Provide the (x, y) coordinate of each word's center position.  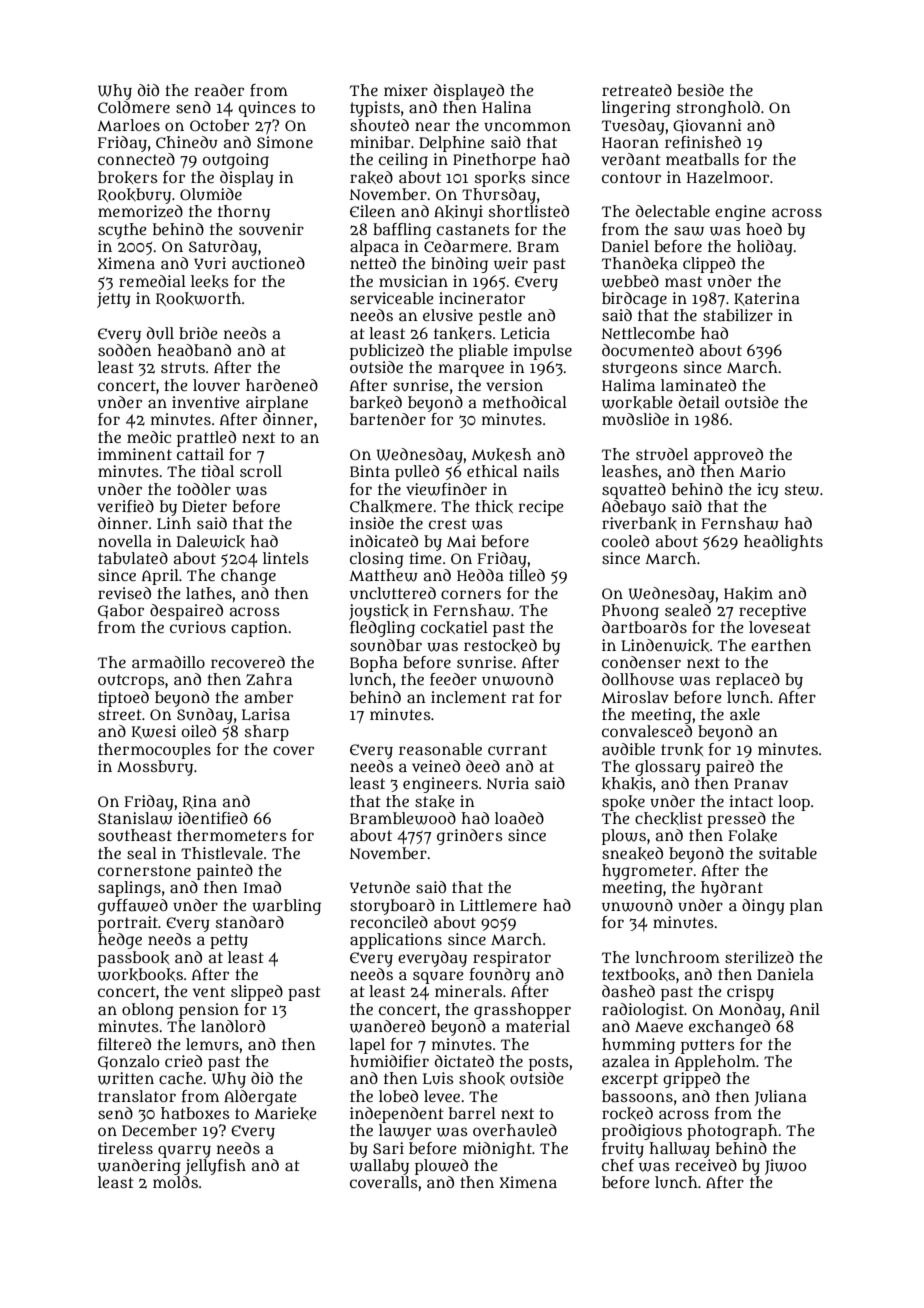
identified (213, 818)
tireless (125, 1148)
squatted (634, 491)
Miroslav (635, 697)
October (219, 125)
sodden (125, 350)
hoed (764, 229)
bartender (388, 419)
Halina (506, 107)
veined (436, 766)
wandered (387, 1026)
